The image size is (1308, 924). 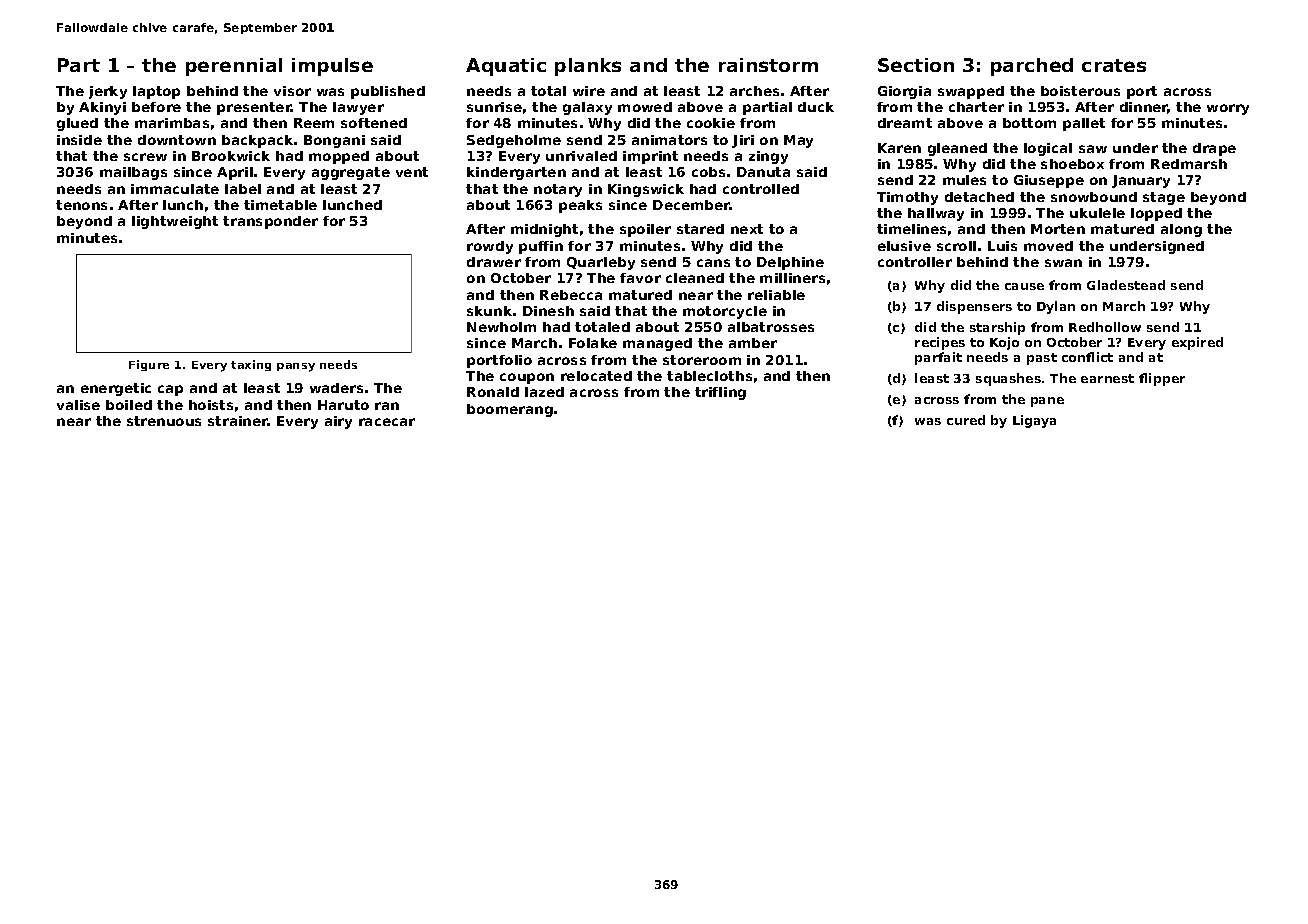 What do you see at coordinates (1056, 307) in the page?
I see `Dylan` at bounding box center [1056, 307].
